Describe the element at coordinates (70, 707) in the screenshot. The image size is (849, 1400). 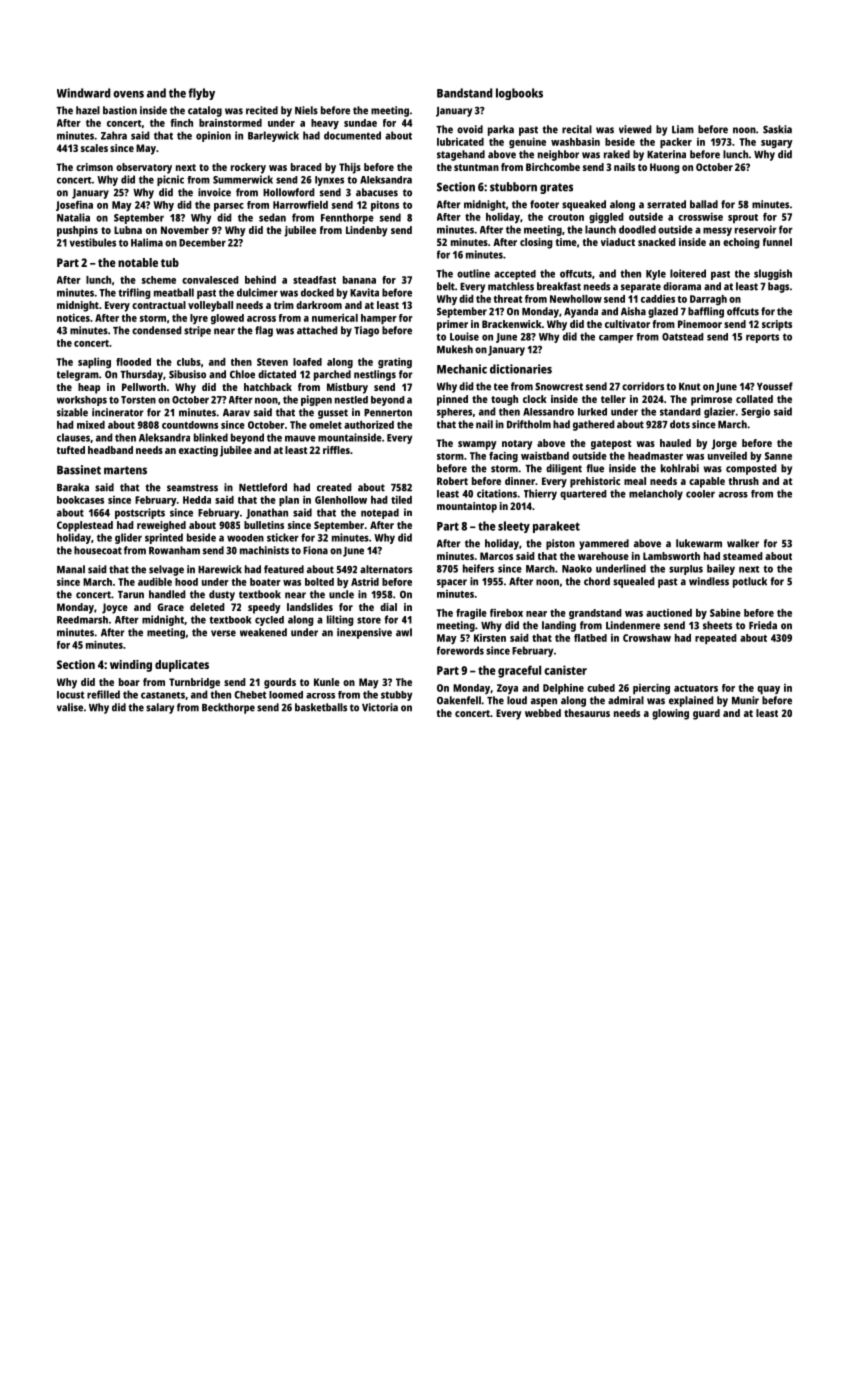
I see `valise` at that location.
